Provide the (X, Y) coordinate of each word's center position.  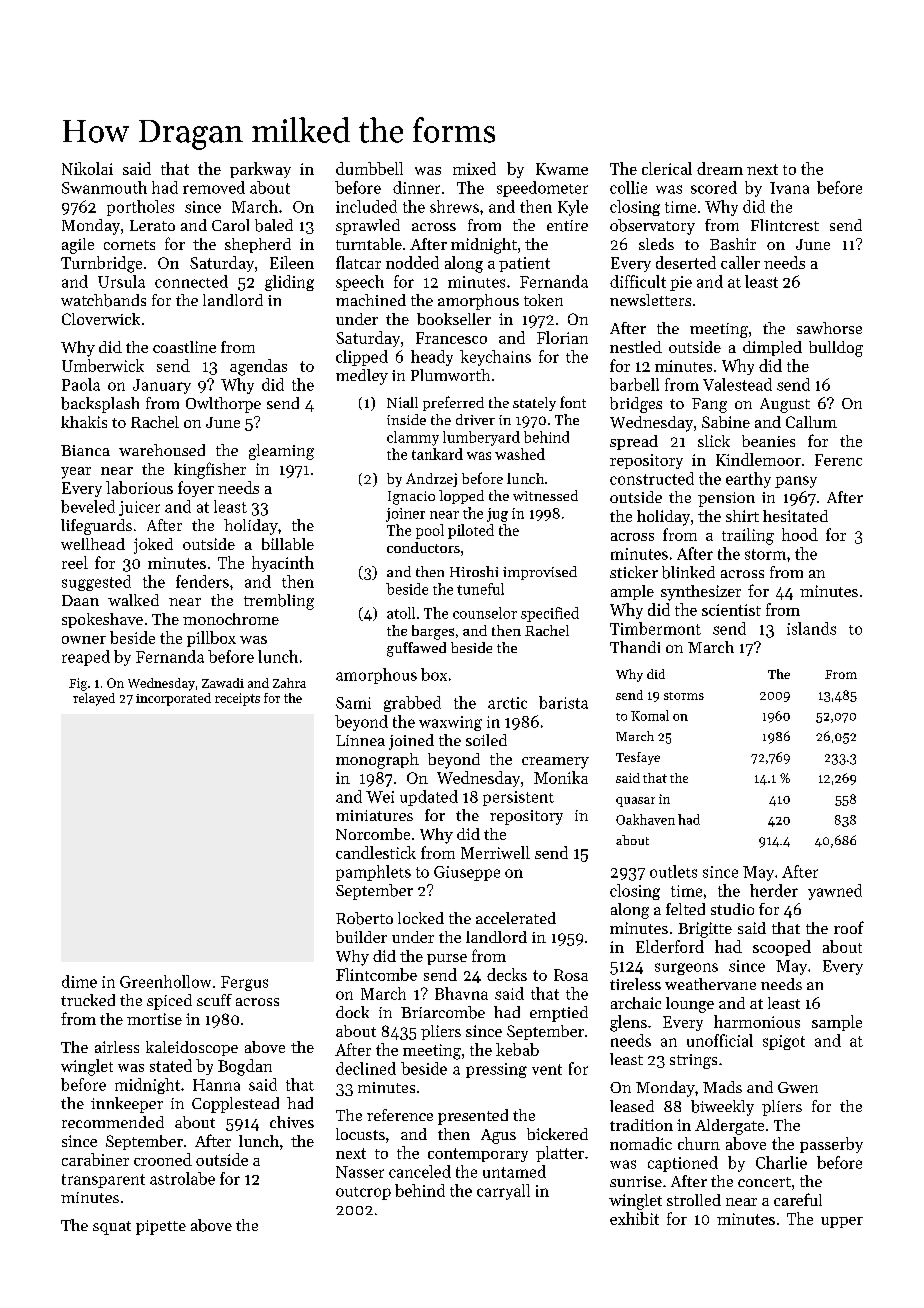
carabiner (95, 1159)
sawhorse (829, 328)
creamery (555, 763)
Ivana (789, 188)
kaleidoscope (192, 1048)
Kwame (562, 169)
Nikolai (87, 168)
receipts (237, 699)
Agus (498, 1136)
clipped (362, 358)
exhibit (634, 1218)
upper (842, 1222)
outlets (673, 871)
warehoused (162, 450)
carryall (503, 1192)
